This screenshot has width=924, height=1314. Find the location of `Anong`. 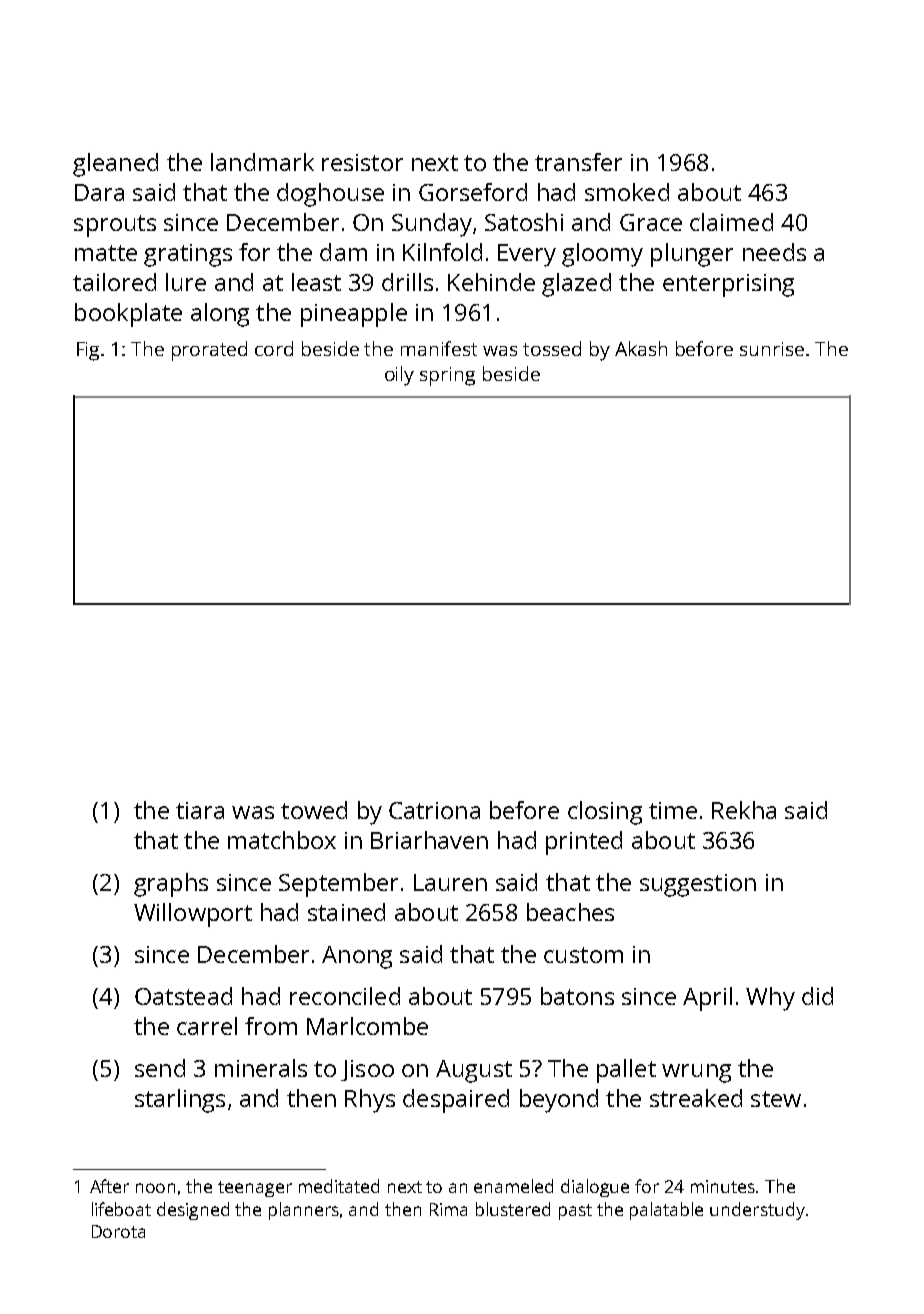

Anong is located at coordinates (357, 957).
